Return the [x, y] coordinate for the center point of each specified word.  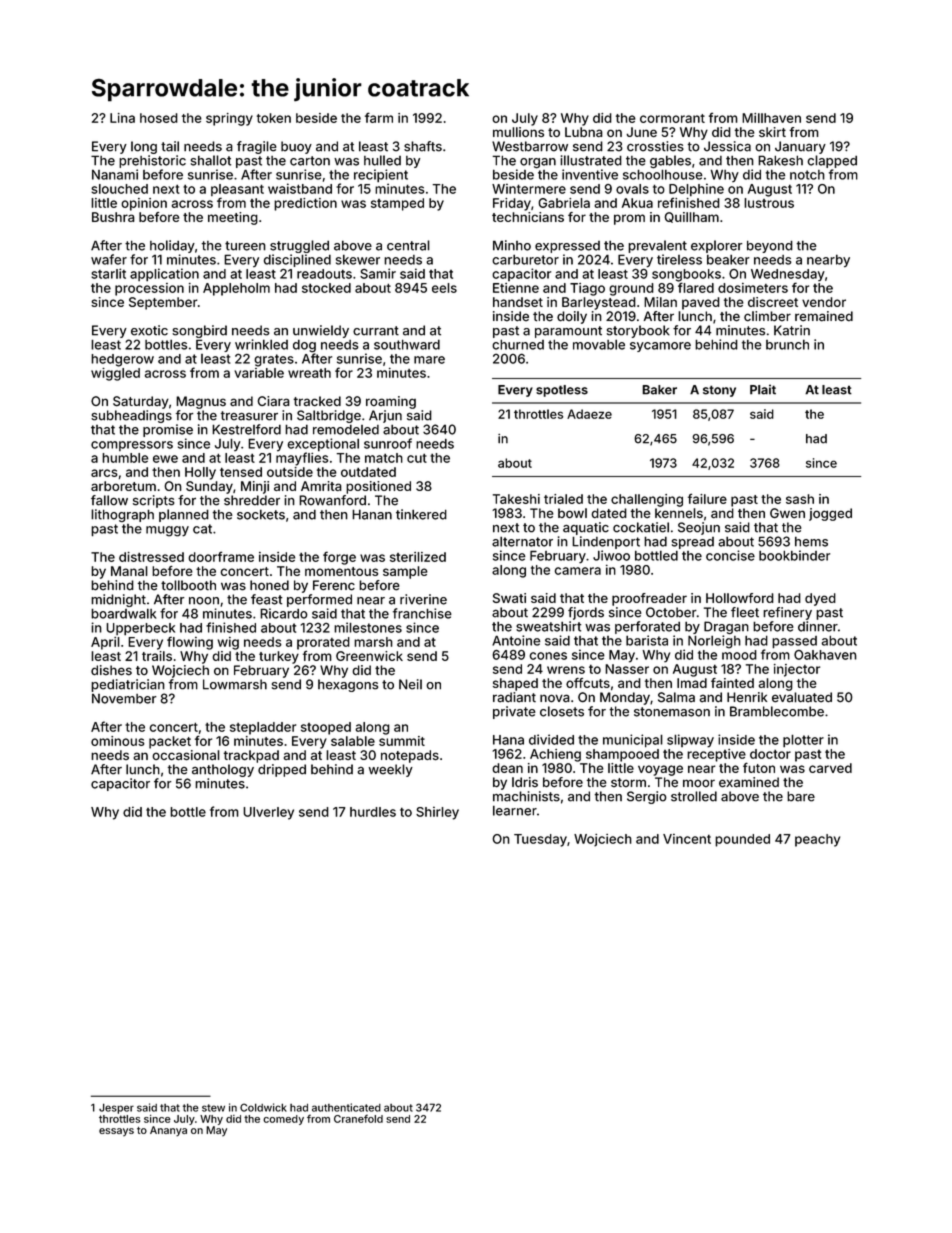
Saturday [141, 402]
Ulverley [268, 813]
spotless [562, 391]
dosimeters [753, 288]
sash [800, 499]
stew [213, 1108]
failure [707, 498]
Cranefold [358, 1118]
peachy [817, 840]
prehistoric [152, 161]
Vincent [687, 839]
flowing [190, 643]
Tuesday [540, 840]
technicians [528, 217]
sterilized [418, 557]
